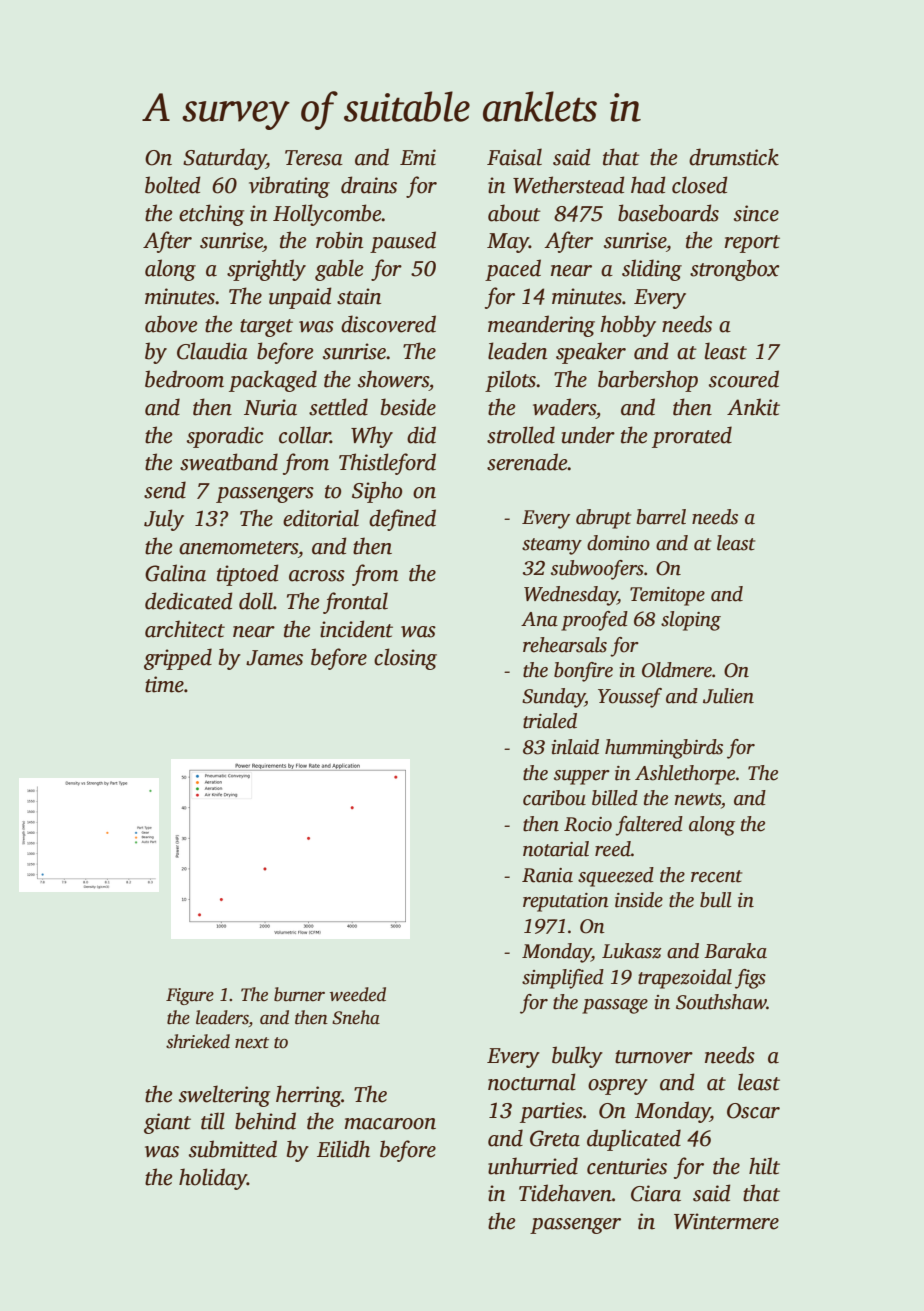 This screenshot has width=924, height=1311. What do you see at coordinates (554, 798) in the screenshot?
I see `caribou` at bounding box center [554, 798].
